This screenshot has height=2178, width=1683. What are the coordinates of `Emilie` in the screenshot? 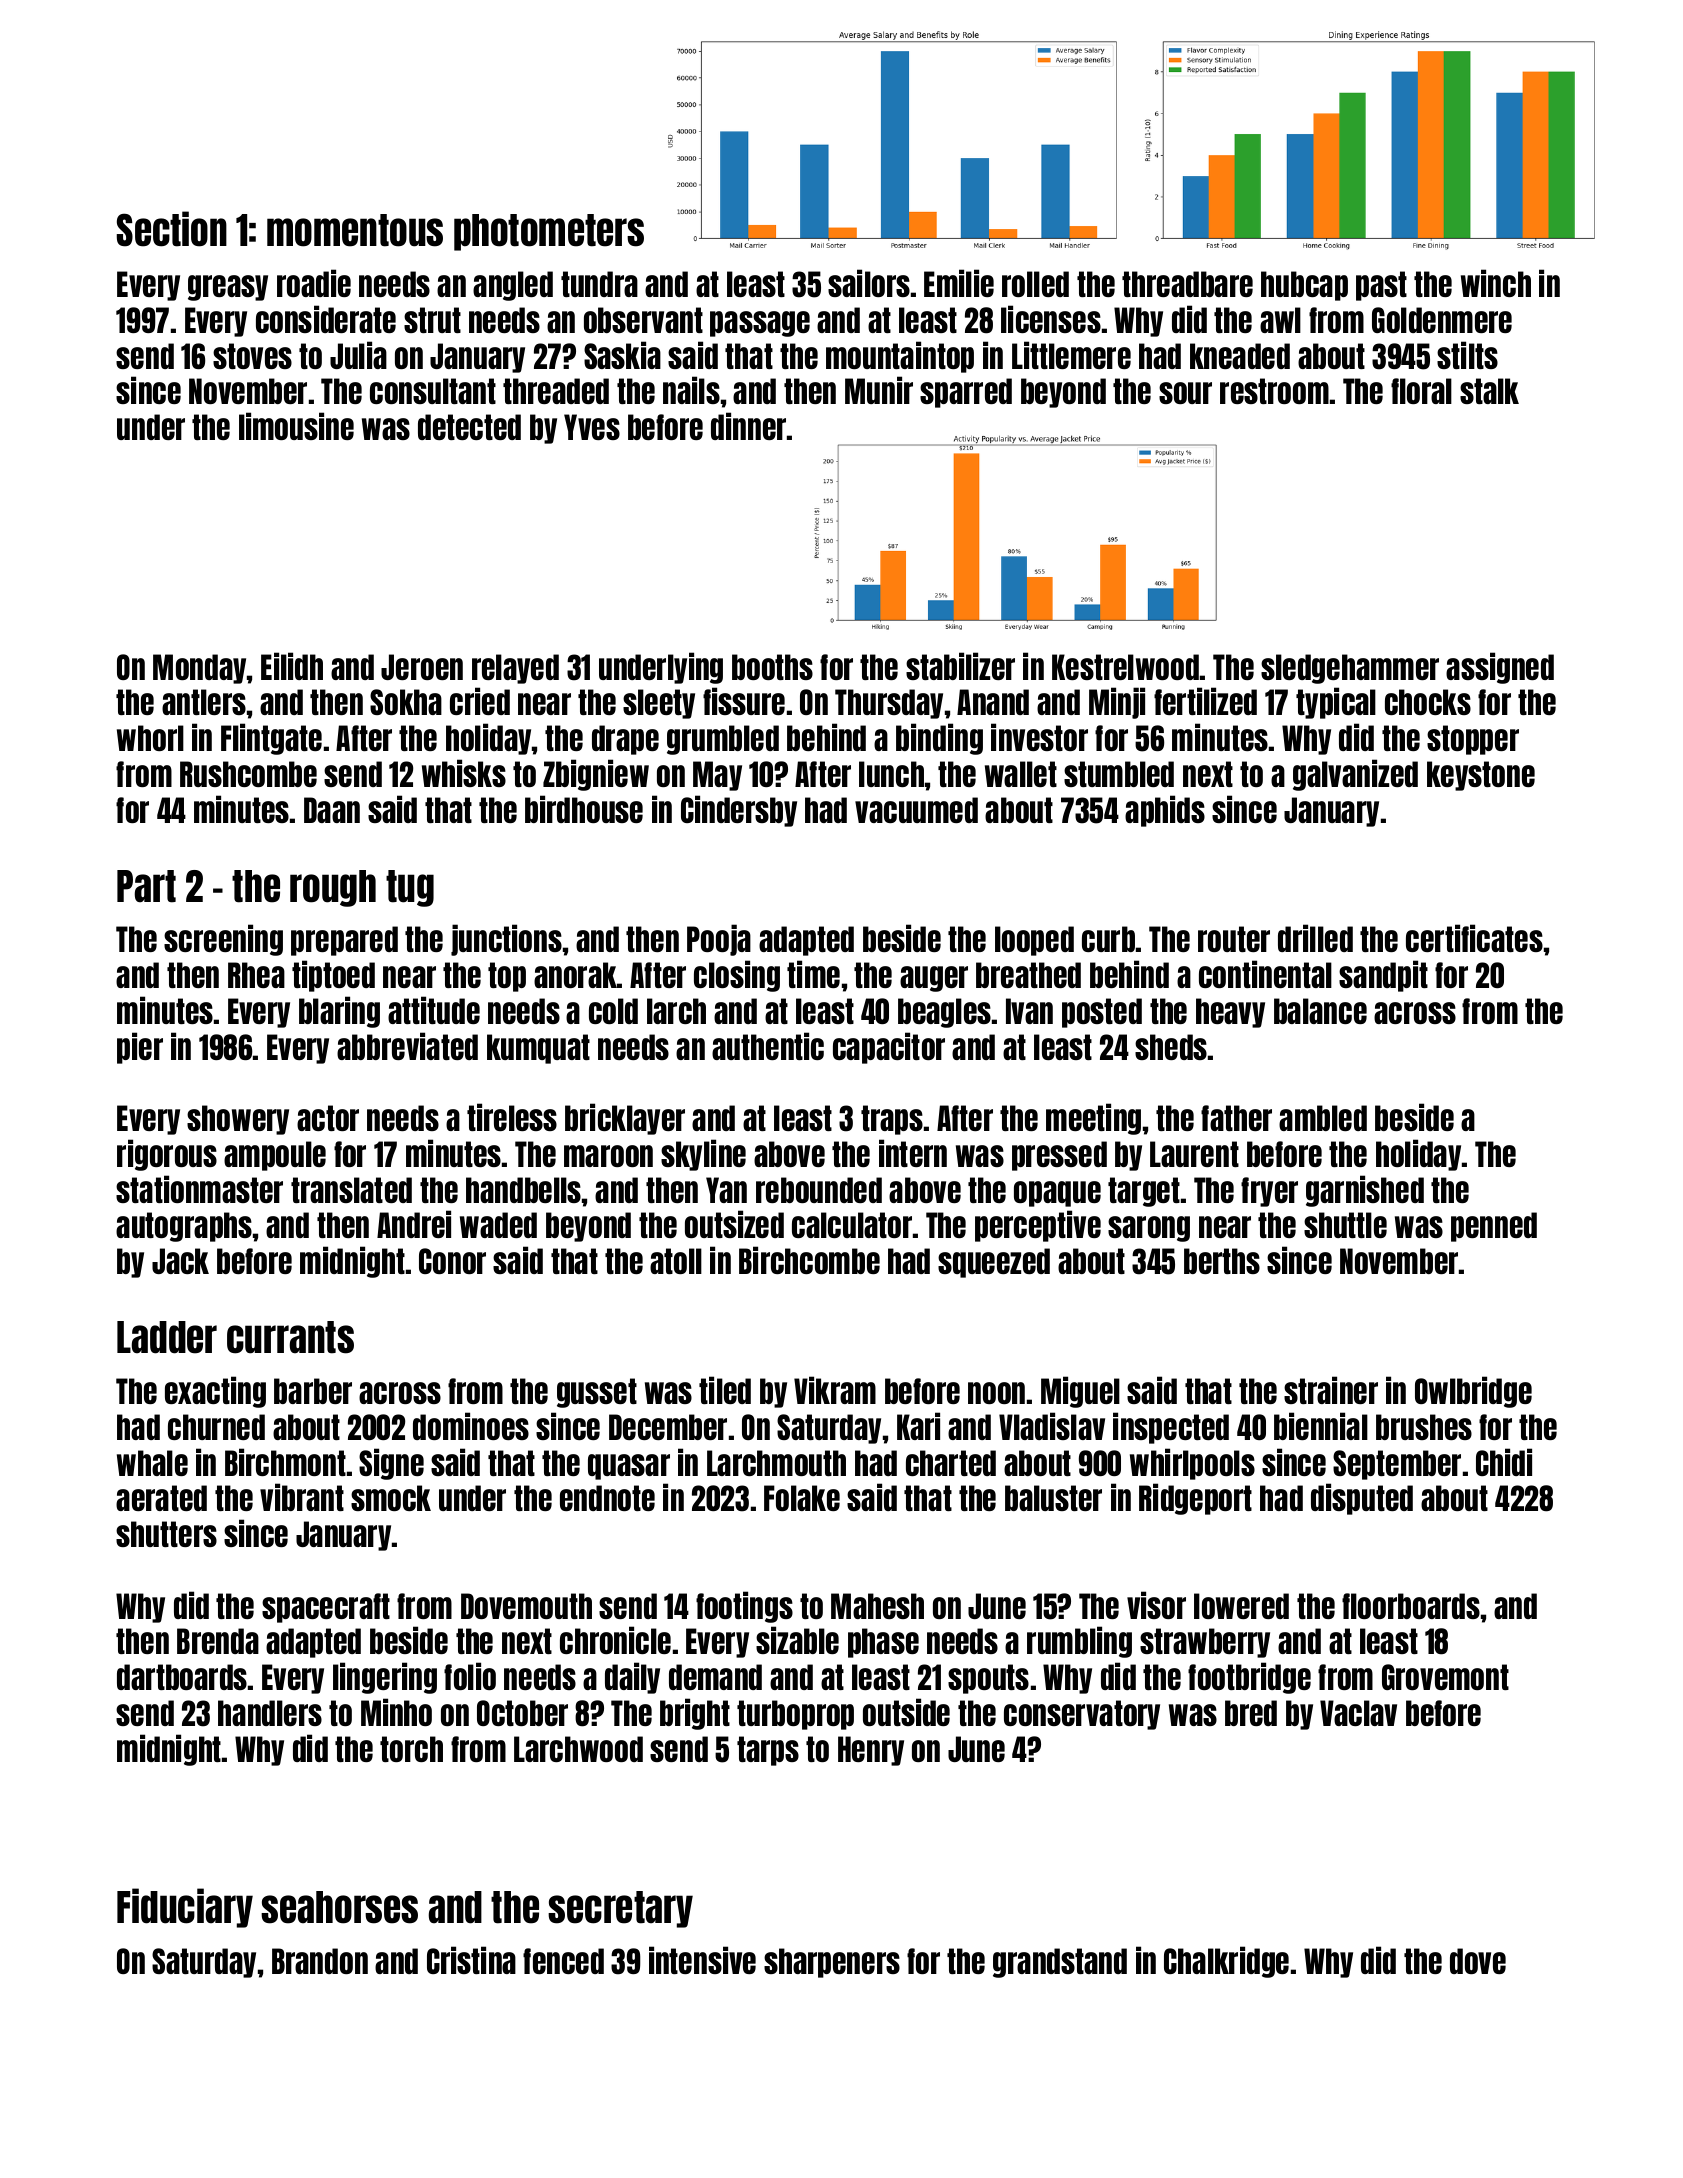 It's located at (959, 283).
